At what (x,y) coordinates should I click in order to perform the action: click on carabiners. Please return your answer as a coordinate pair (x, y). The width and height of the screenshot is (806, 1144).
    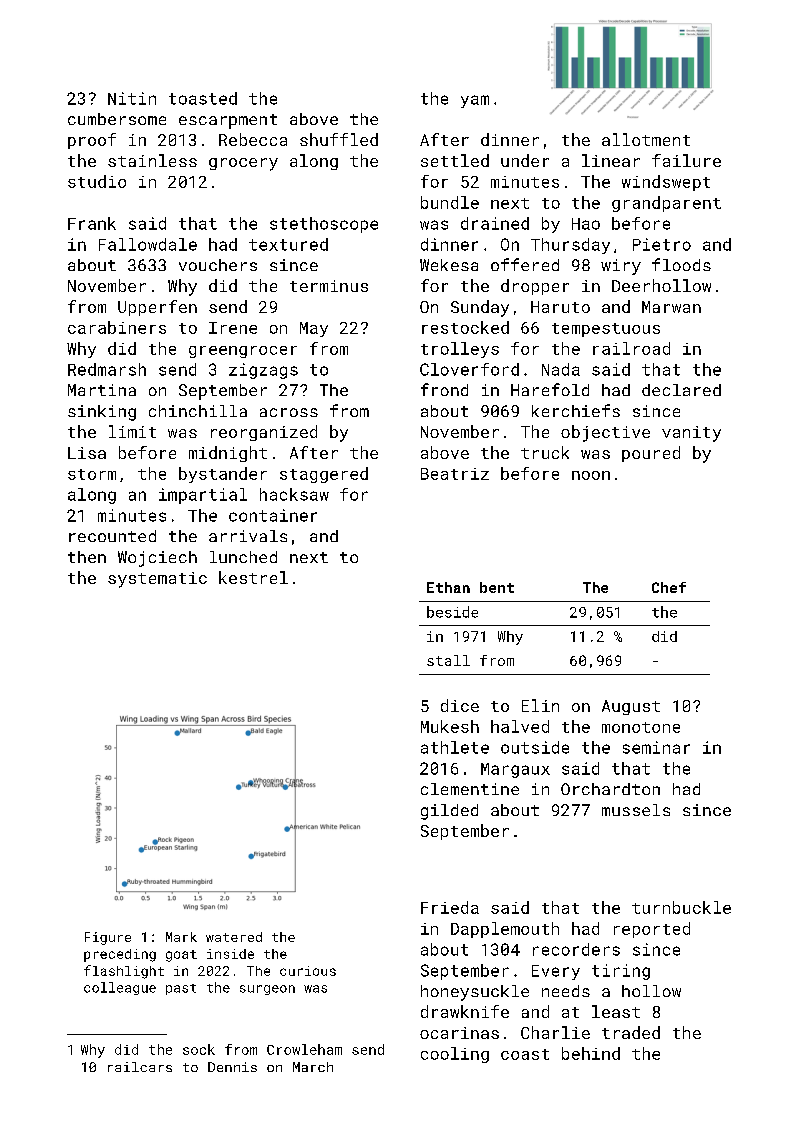
    Looking at the image, I should click on (117, 327).
